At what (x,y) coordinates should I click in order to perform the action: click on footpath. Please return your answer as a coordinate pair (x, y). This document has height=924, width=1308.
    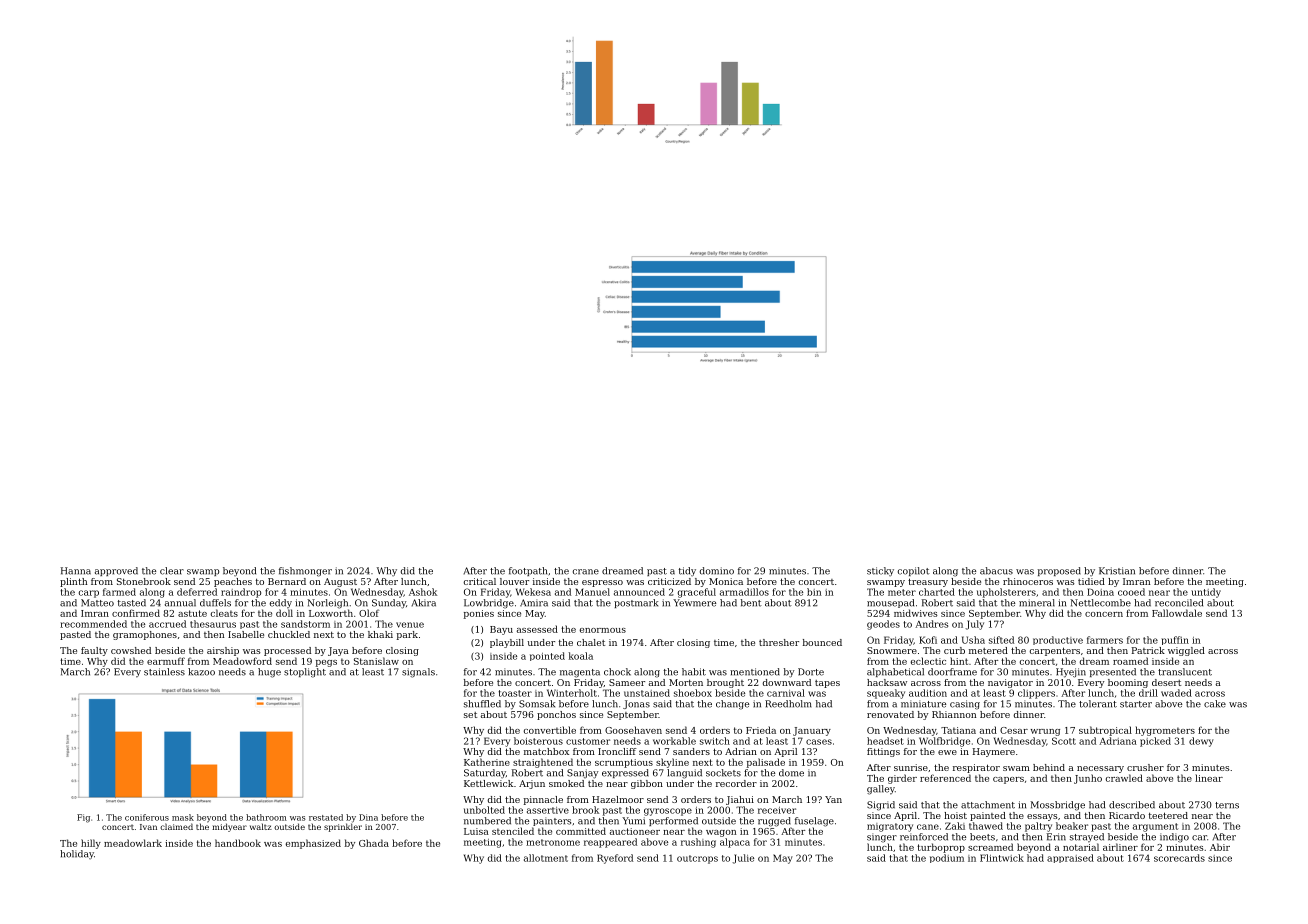
    Looking at the image, I should click on (528, 571).
